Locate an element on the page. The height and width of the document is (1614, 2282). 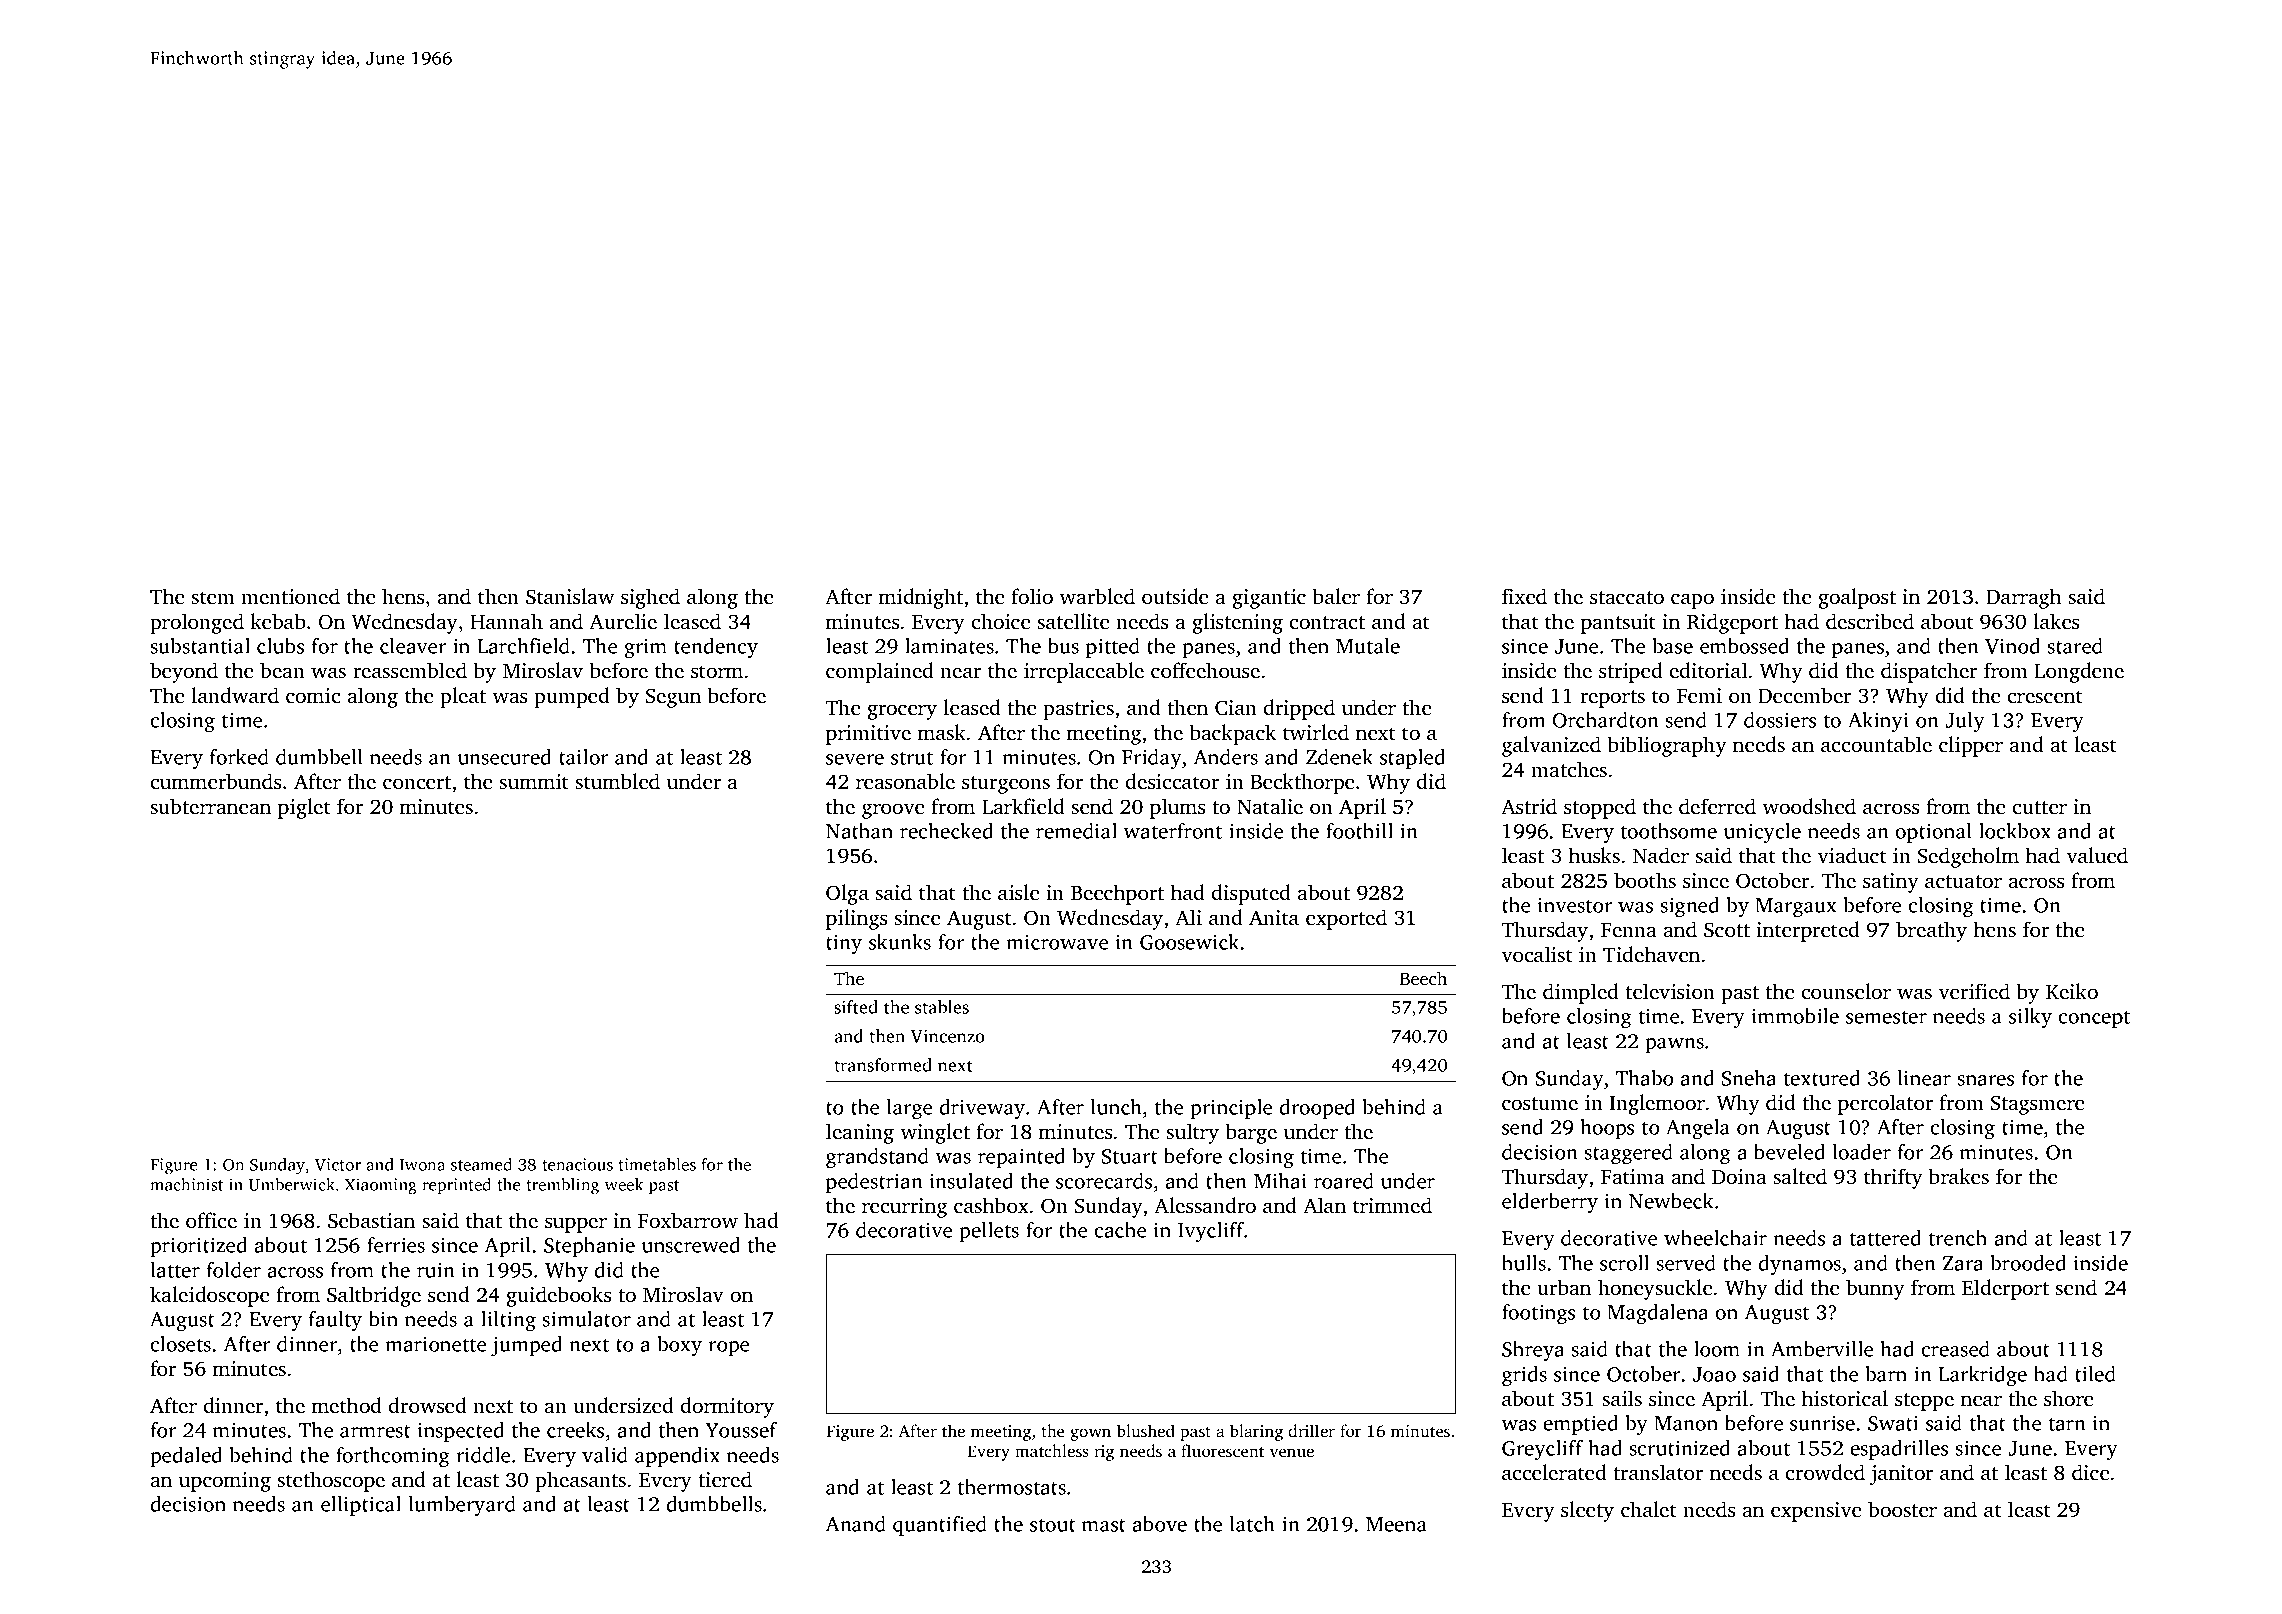
Meena is located at coordinates (1396, 1524).
